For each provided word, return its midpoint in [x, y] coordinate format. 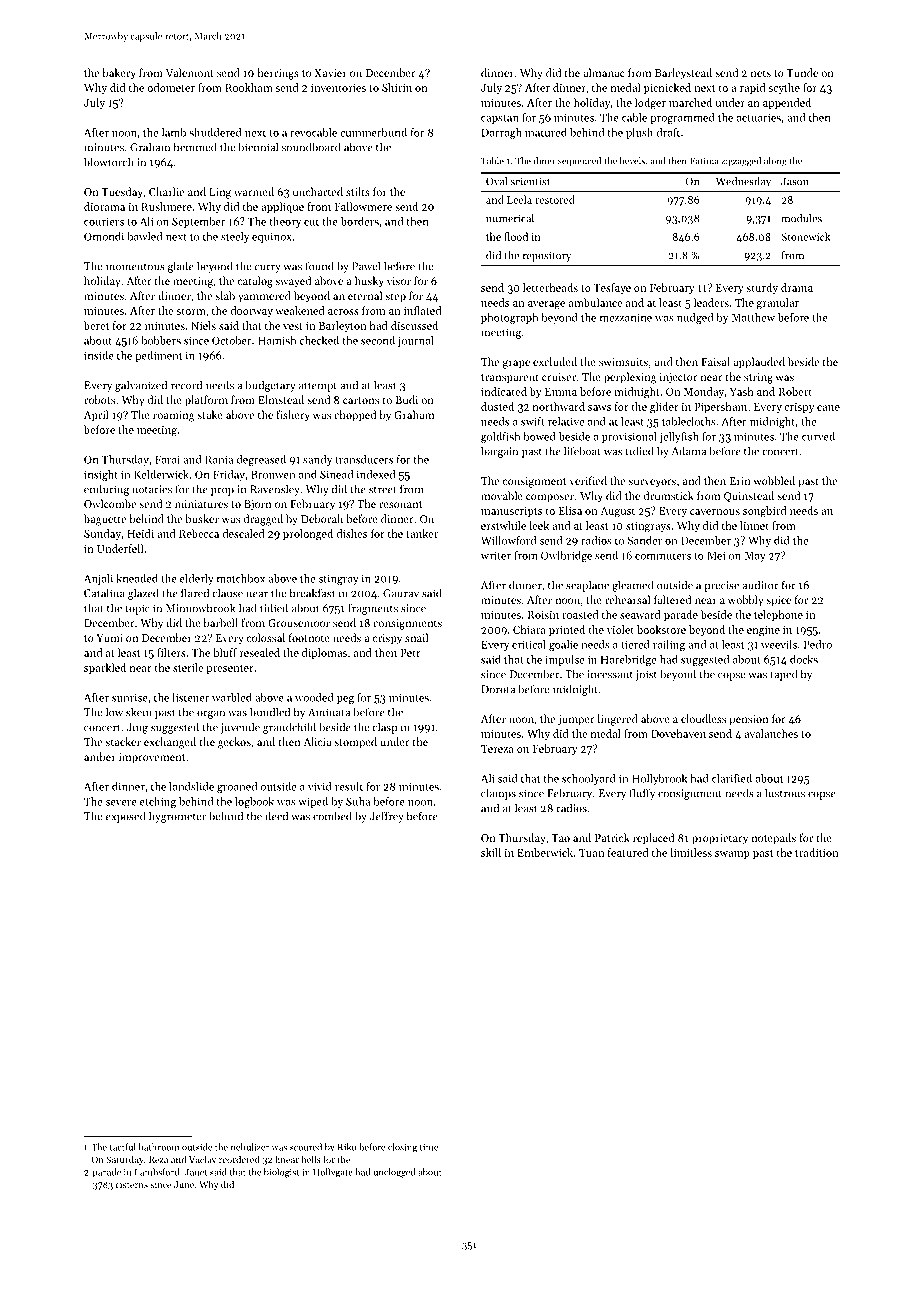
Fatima [704, 161]
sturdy [762, 288]
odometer [171, 87]
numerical [510, 218]
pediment [158, 356]
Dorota [498, 689]
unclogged [394, 1173]
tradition [816, 852]
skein [139, 712]
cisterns [132, 1184]
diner [545, 161]
